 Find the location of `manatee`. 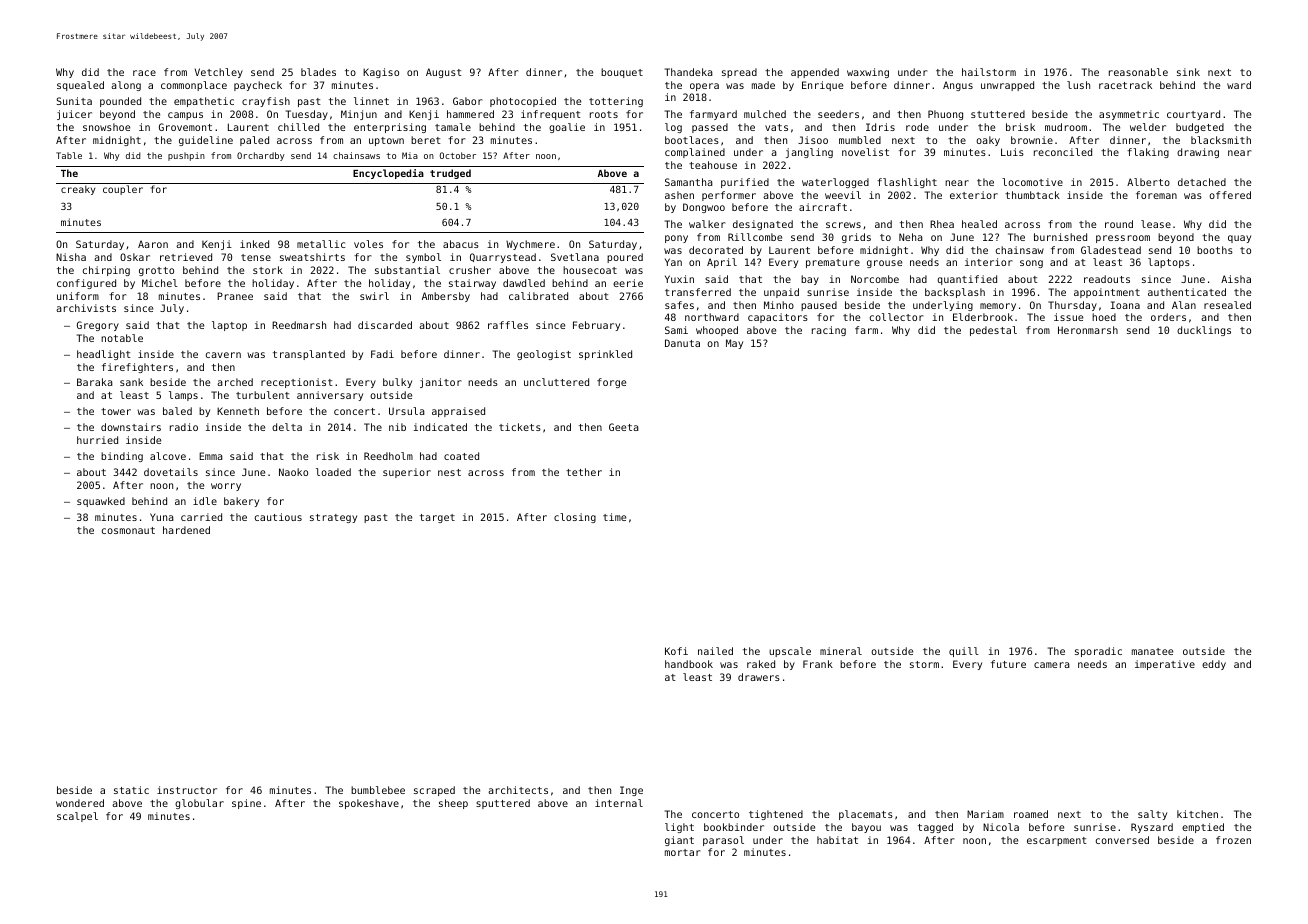

manatee is located at coordinates (1152, 651).
